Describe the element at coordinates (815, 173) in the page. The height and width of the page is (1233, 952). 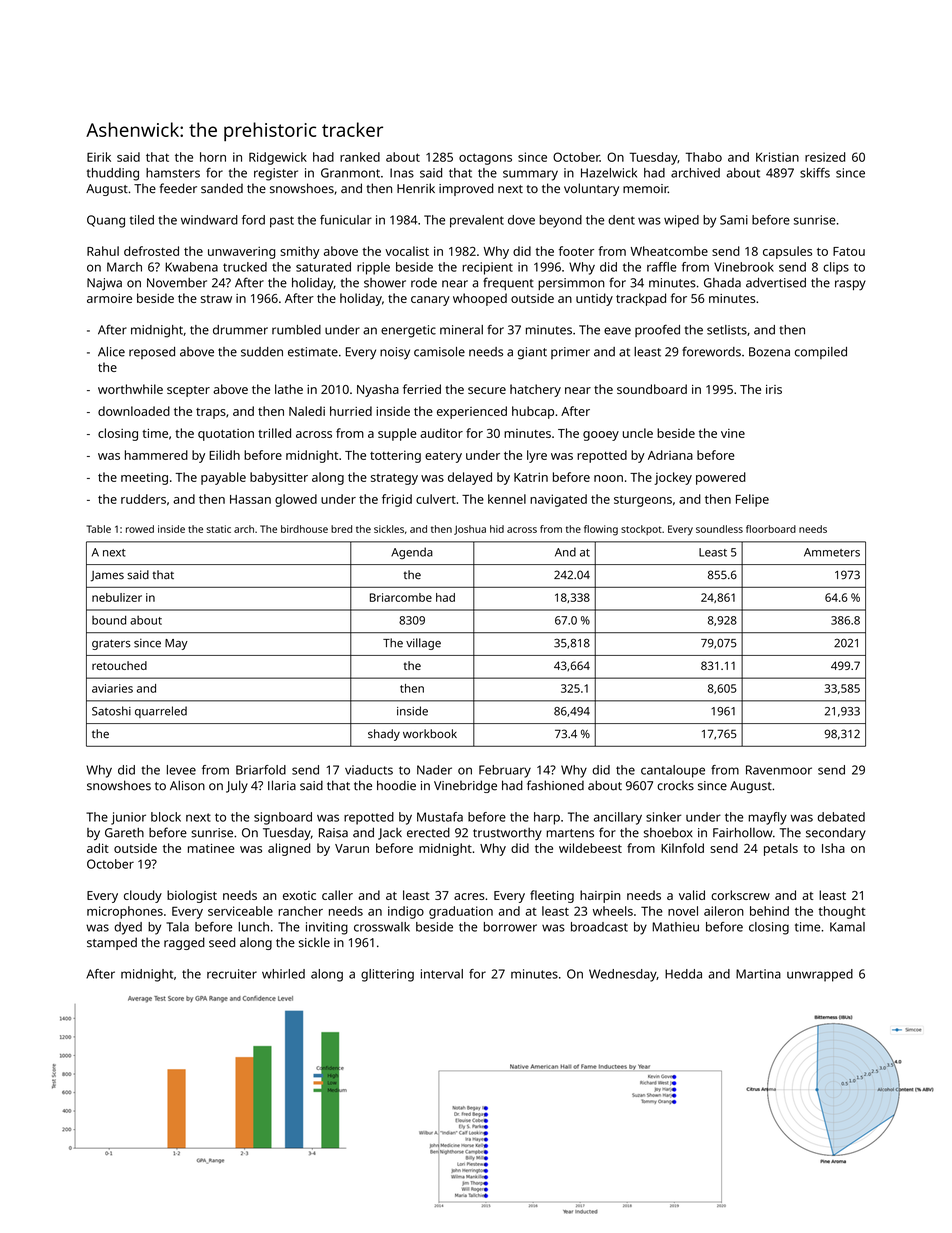
I see `skiffs` at that location.
